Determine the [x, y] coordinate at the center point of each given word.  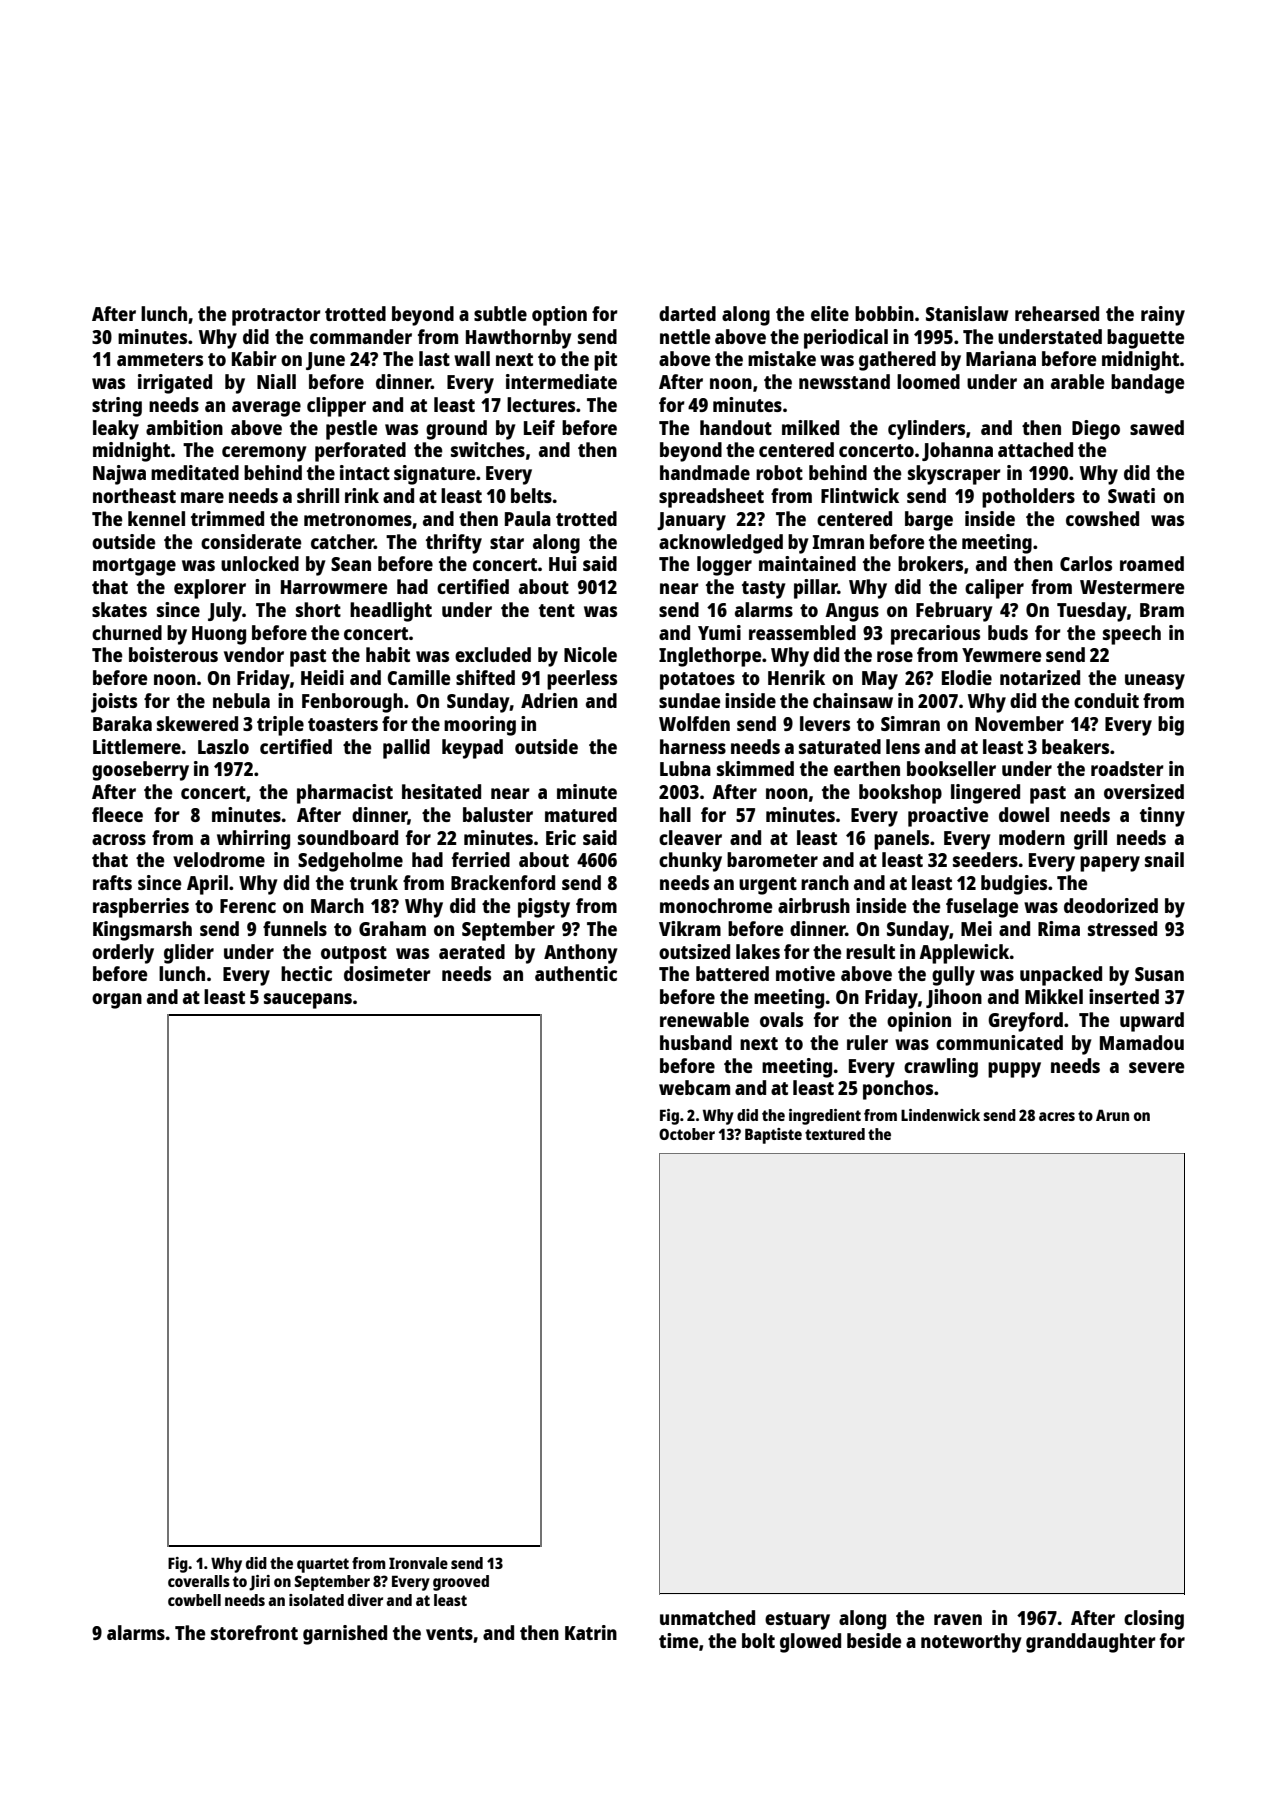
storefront [254, 1632]
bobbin [884, 313]
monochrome [716, 905]
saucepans [308, 1001]
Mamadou [1142, 1042]
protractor [276, 317]
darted [687, 313]
